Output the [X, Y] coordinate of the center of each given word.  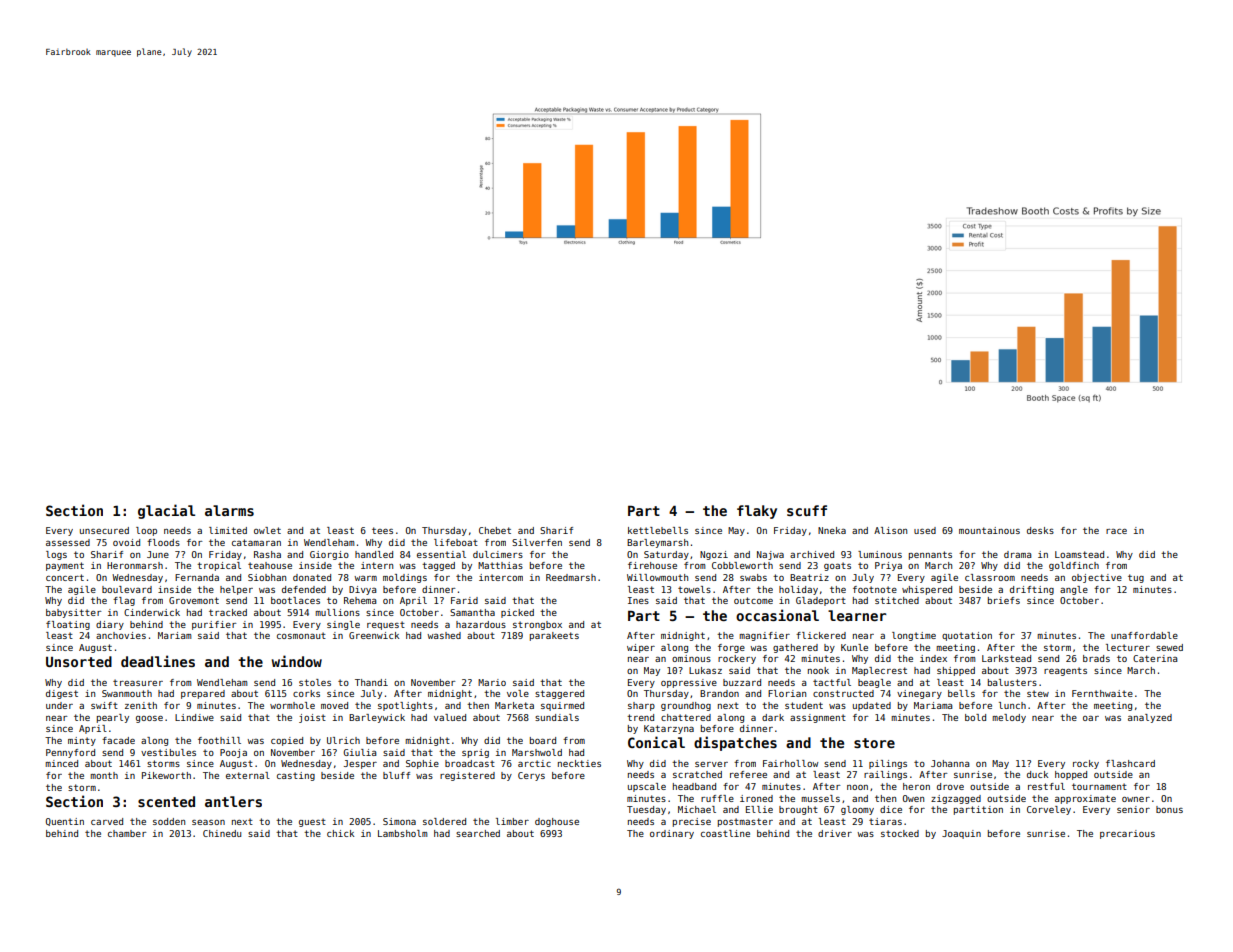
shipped [956, 671]
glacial [166, 511]
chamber [127, 833]
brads [1096, 658]
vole [518, 693]
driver [835, 833]
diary [110, 625]
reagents [1065, 671]
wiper [641, 648]
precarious [1127, 834]
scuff [807, 510]
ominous [691, 658]
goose [149, 719]
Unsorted [79, 661]
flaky [757, 512]
